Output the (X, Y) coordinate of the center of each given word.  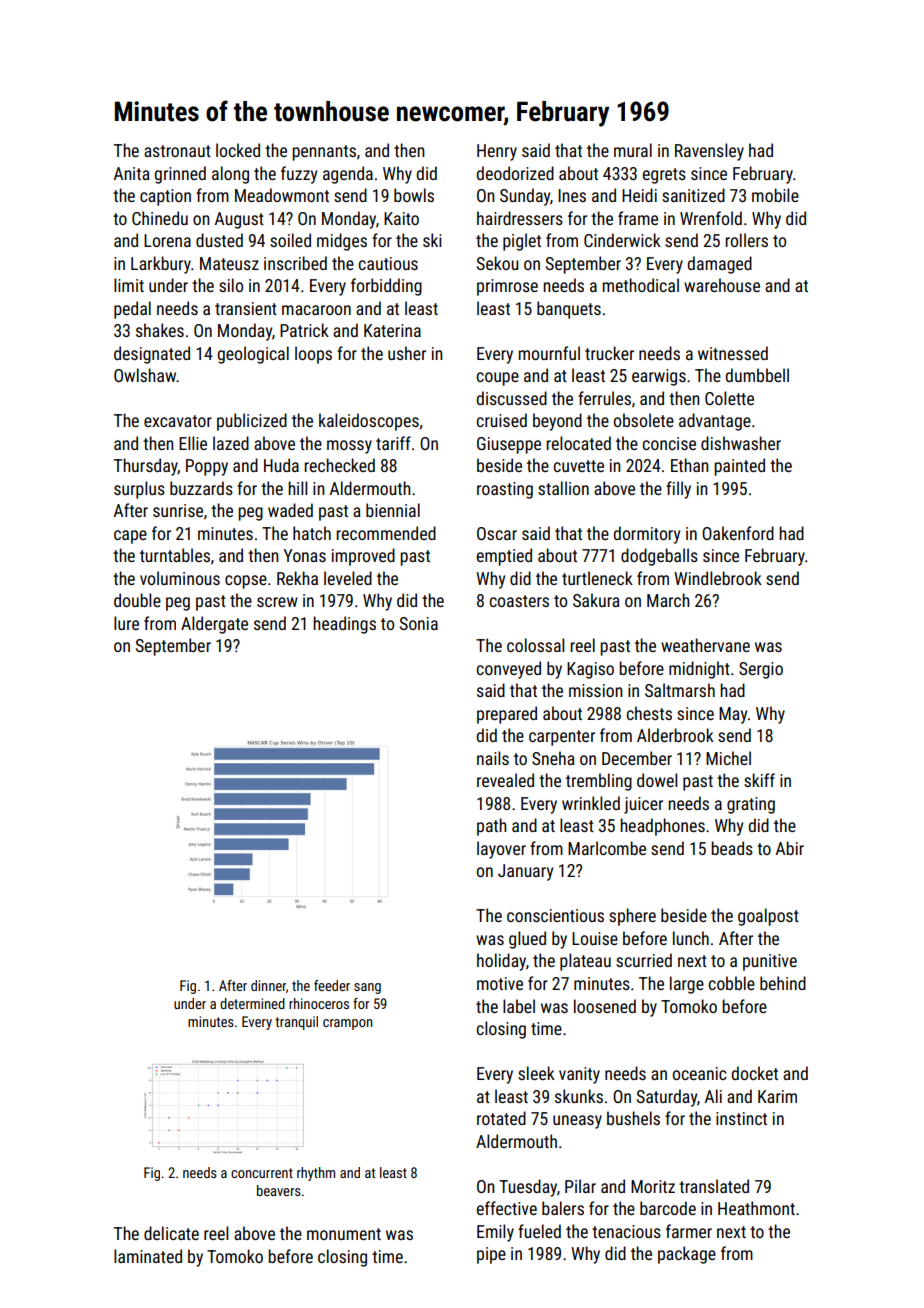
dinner (268, 985)
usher (407, 353)
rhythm (316, 1174)
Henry (497, 152)
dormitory (646, 535)
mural (633, 150)
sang (367, 988)
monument (344, 1234)
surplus (139, 490)
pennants (324, 153)
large (687, 985)
